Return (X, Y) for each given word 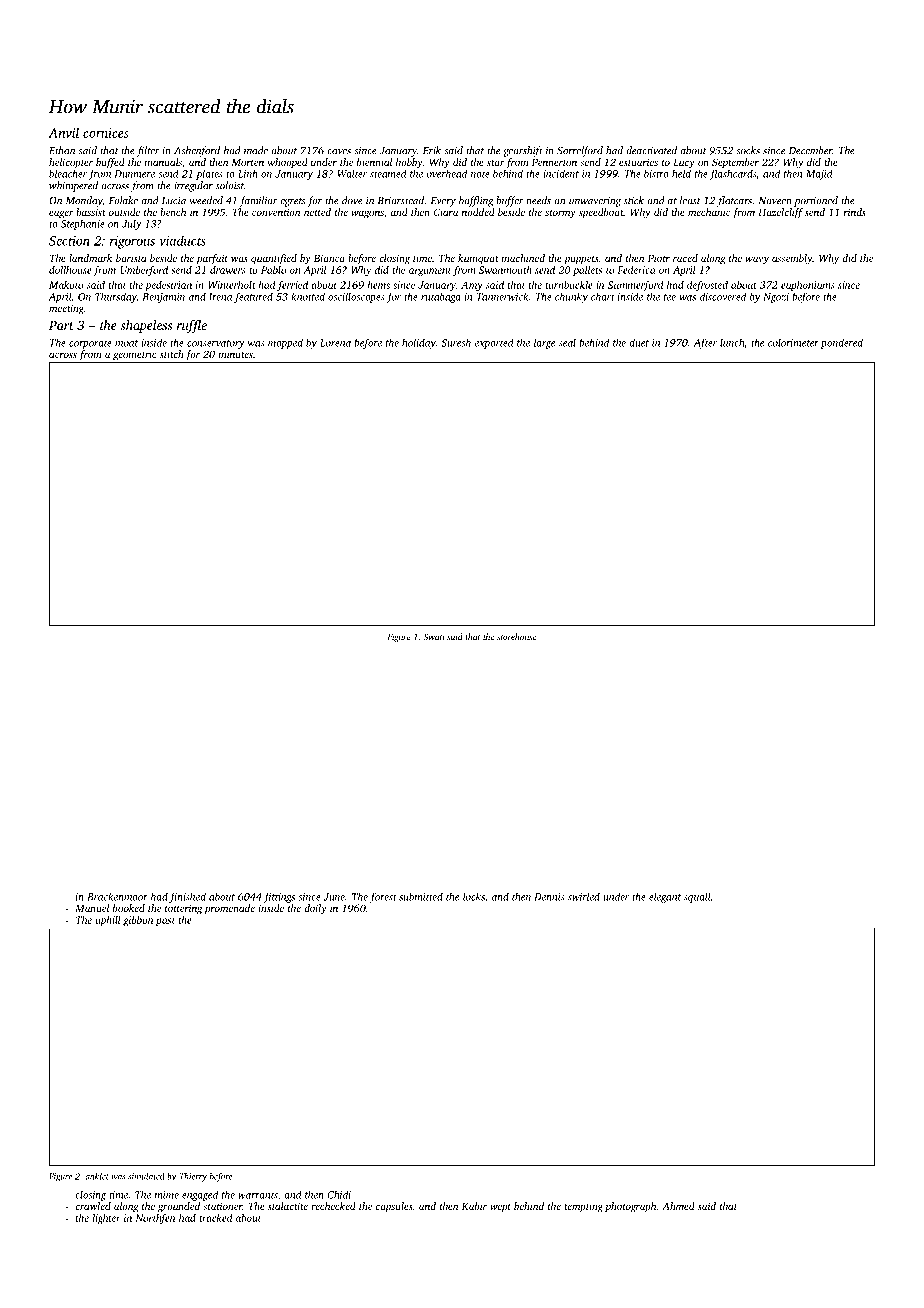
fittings (279, 897)
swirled (584, 896)
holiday (419, 343)
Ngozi (776, 298)
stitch (172, 354)
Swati (434, 637)
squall (697, 897)
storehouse (516, 636)
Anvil (63, 132)
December (811, 150)
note (480, 174)
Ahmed (678, 1206)
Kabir (474, 1206)
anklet (97, 1176)
